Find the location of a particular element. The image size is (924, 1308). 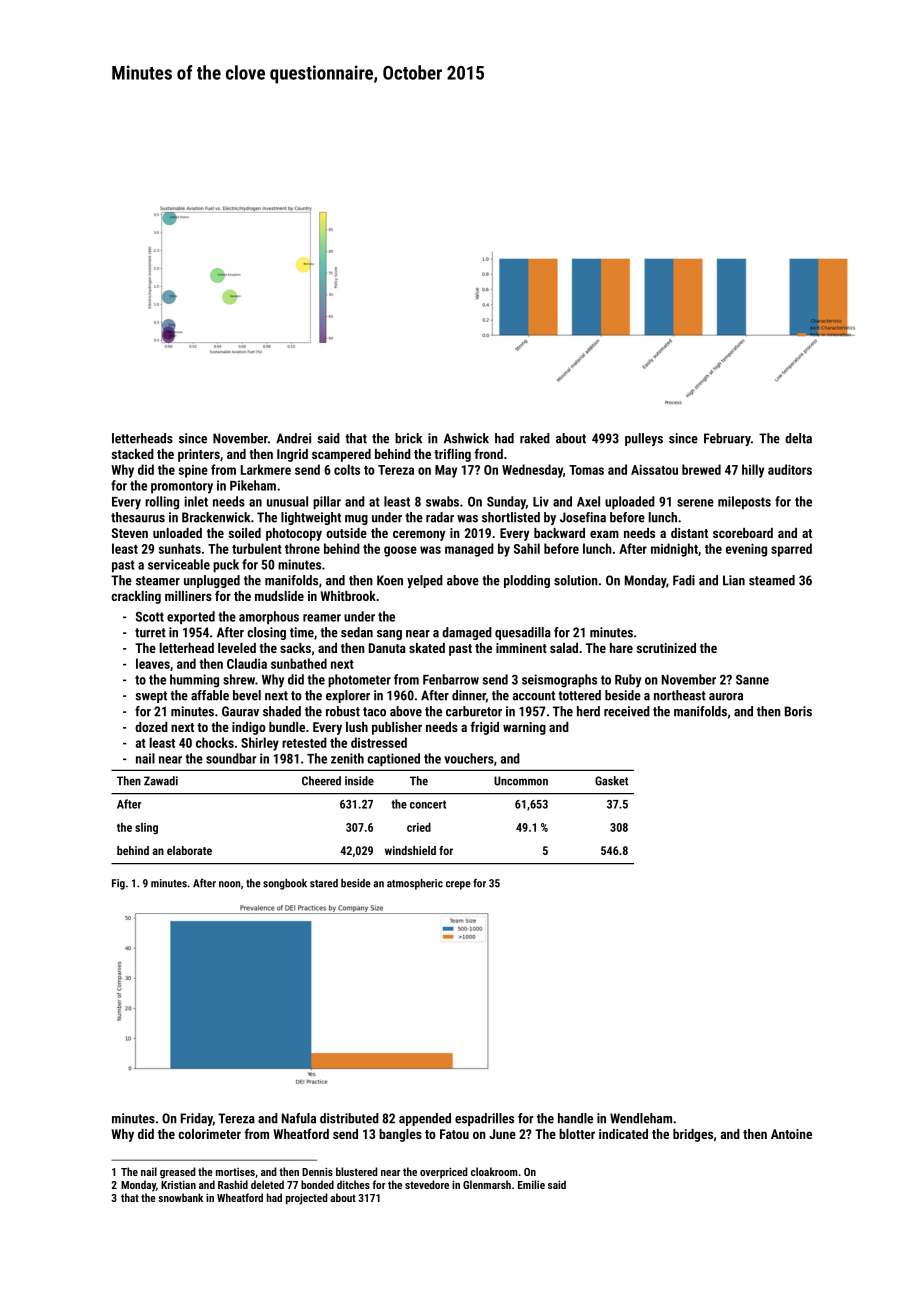

Antoine is located at coordinates (791, 1134).
